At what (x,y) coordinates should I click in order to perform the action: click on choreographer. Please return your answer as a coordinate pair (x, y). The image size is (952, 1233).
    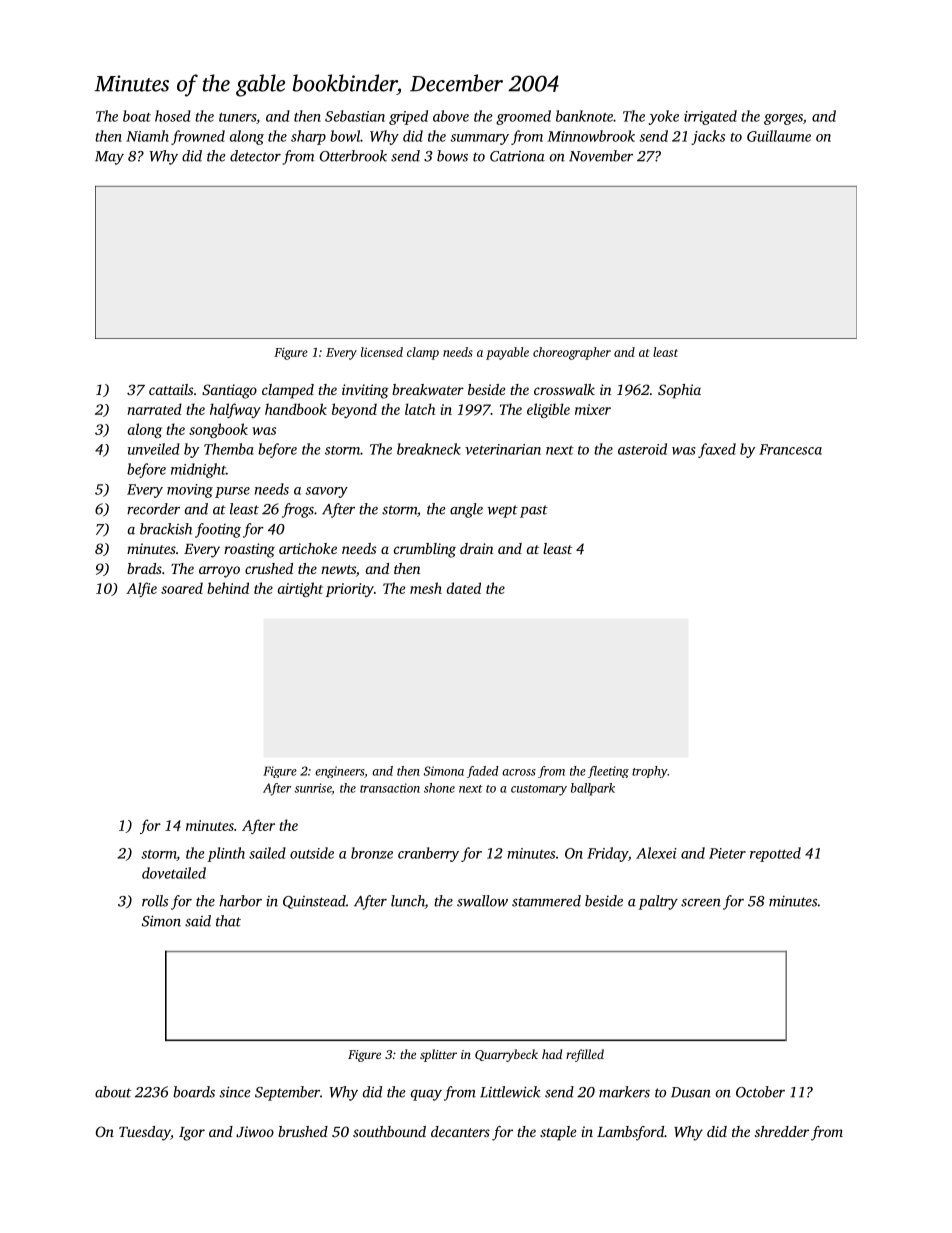
    Looking at the image, I should click on (572, 353).
